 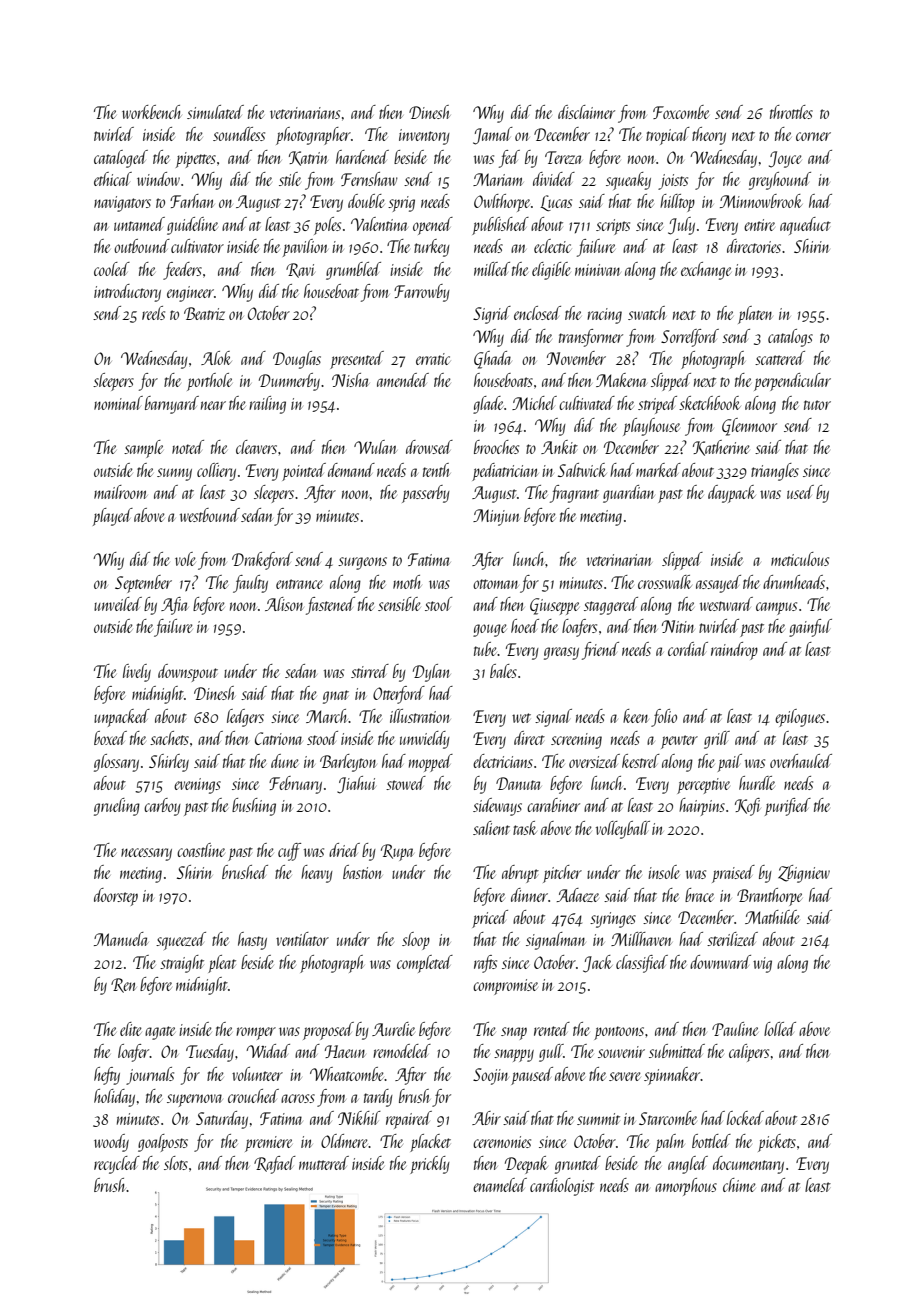 I want to click on unveiled, so click(x=118, y=604).
